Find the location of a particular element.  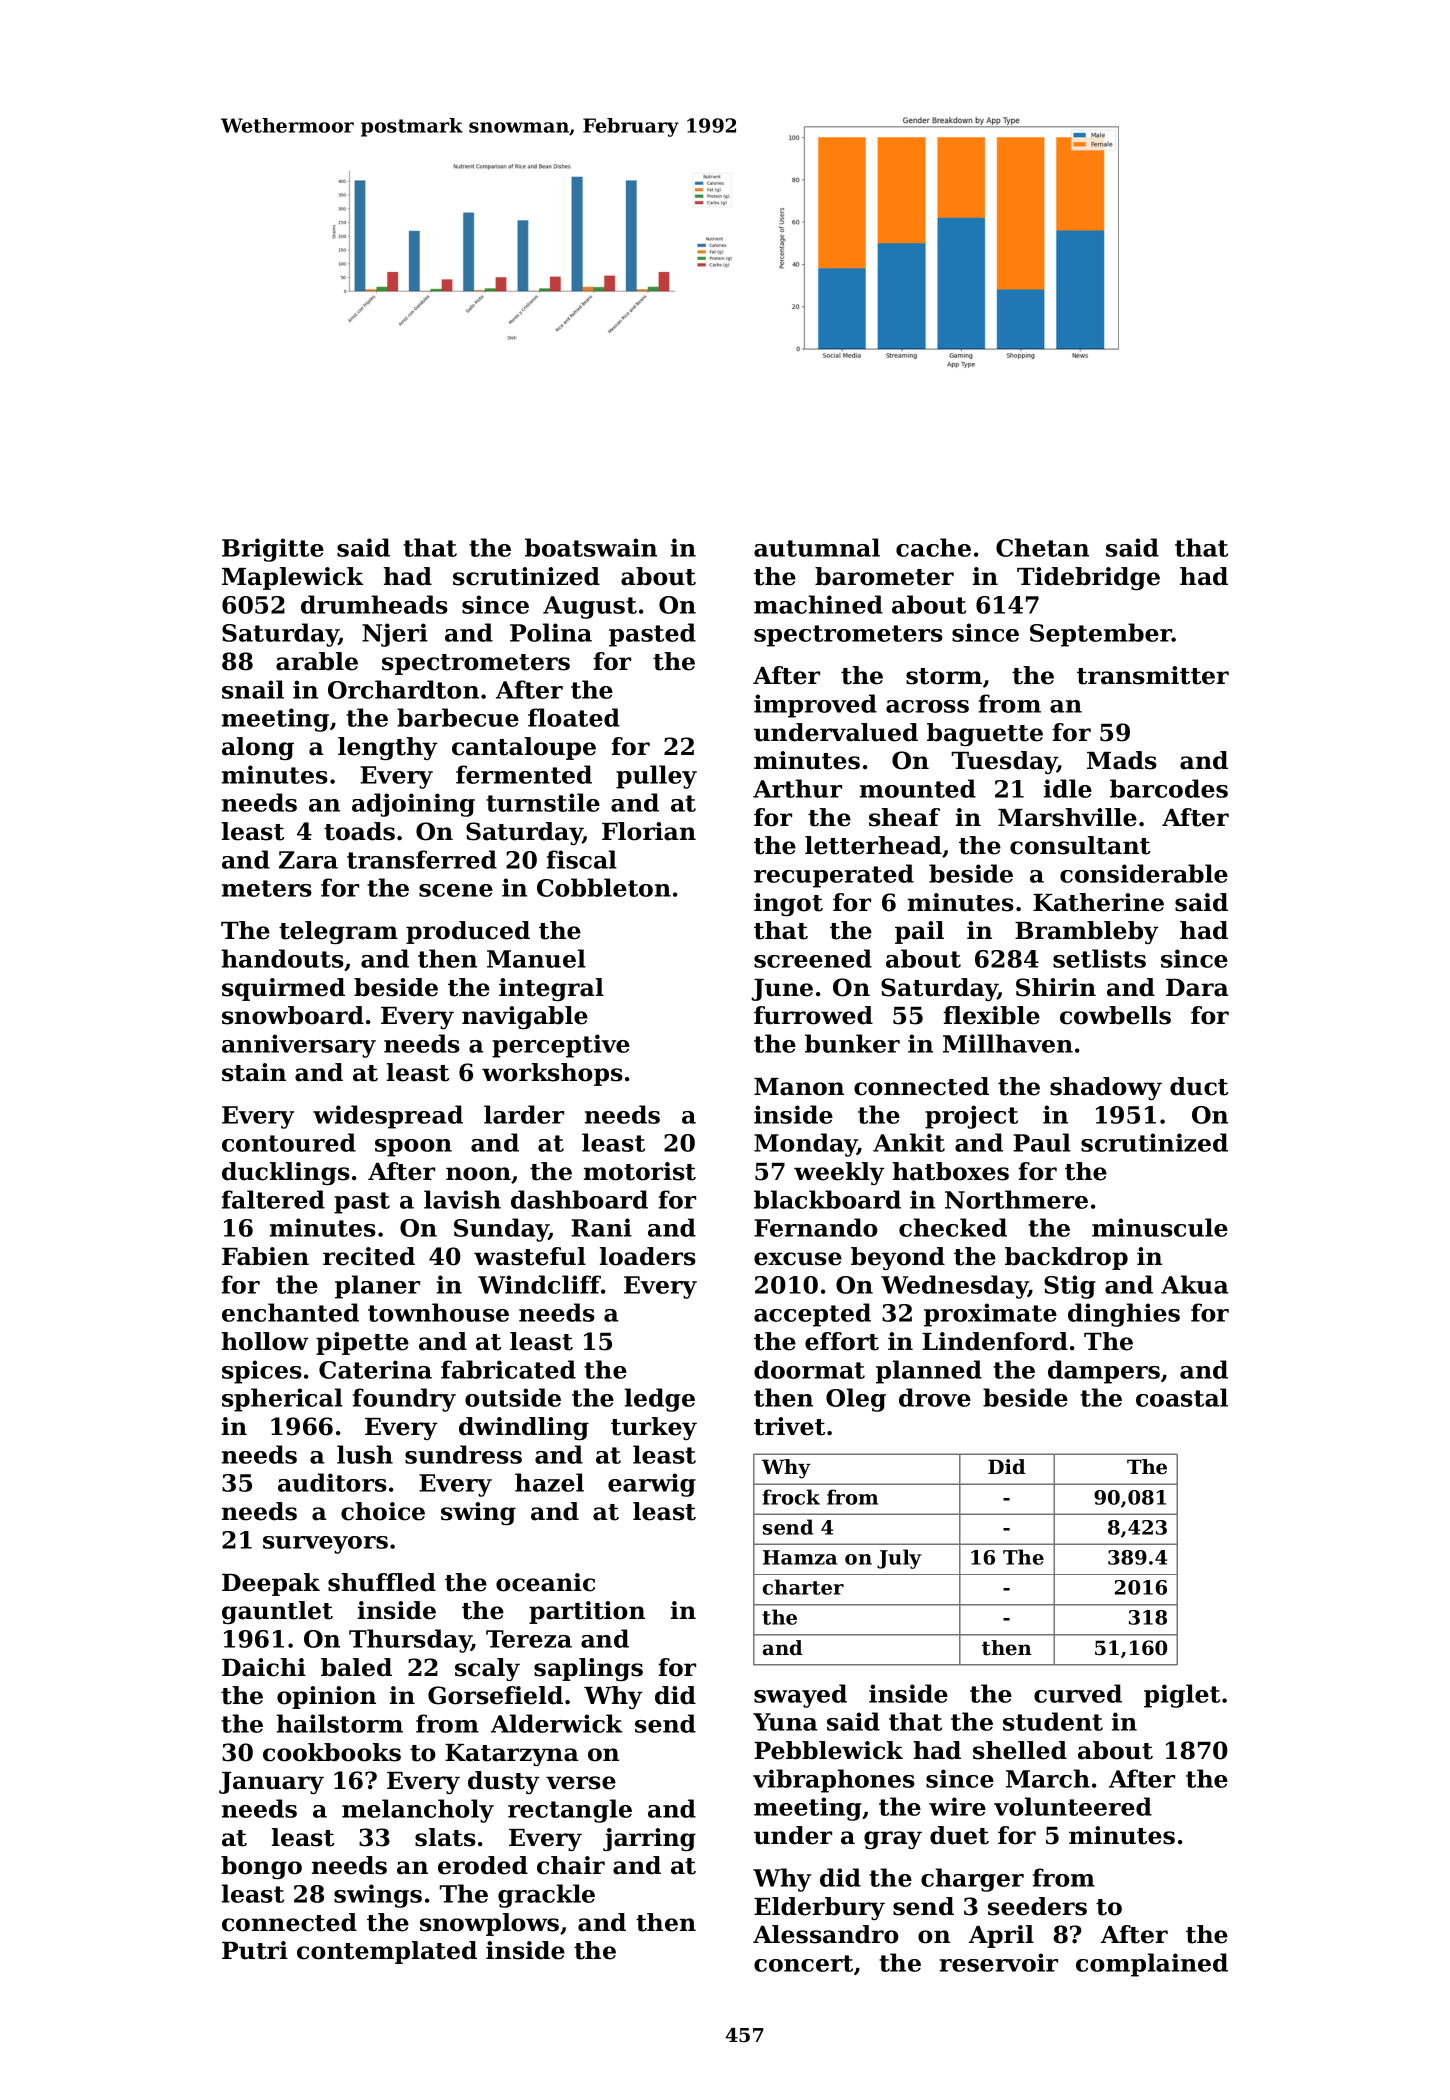

Brigitte is located at coordinates (273, 550).
